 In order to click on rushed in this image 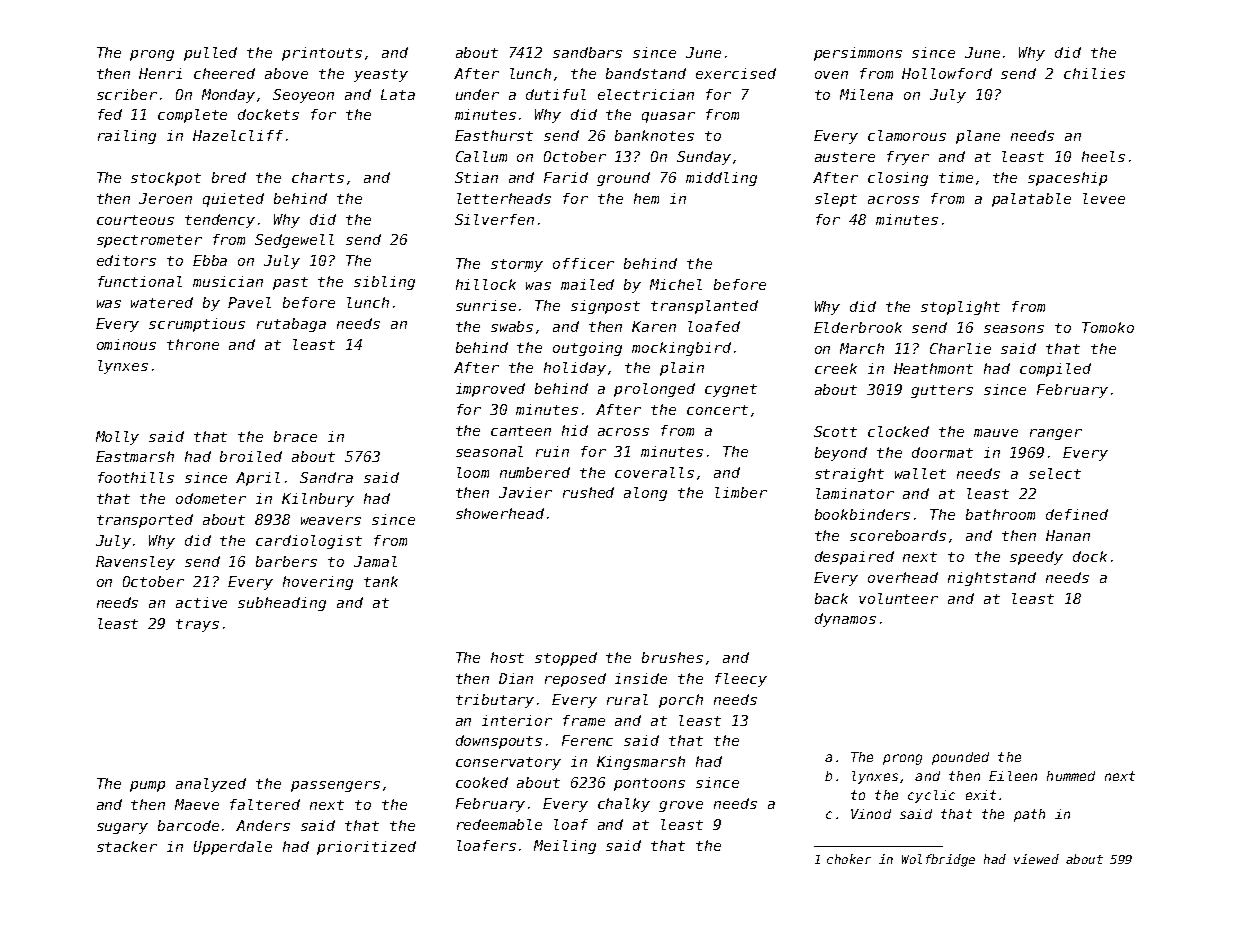, I will do `click(588, 492)`.
